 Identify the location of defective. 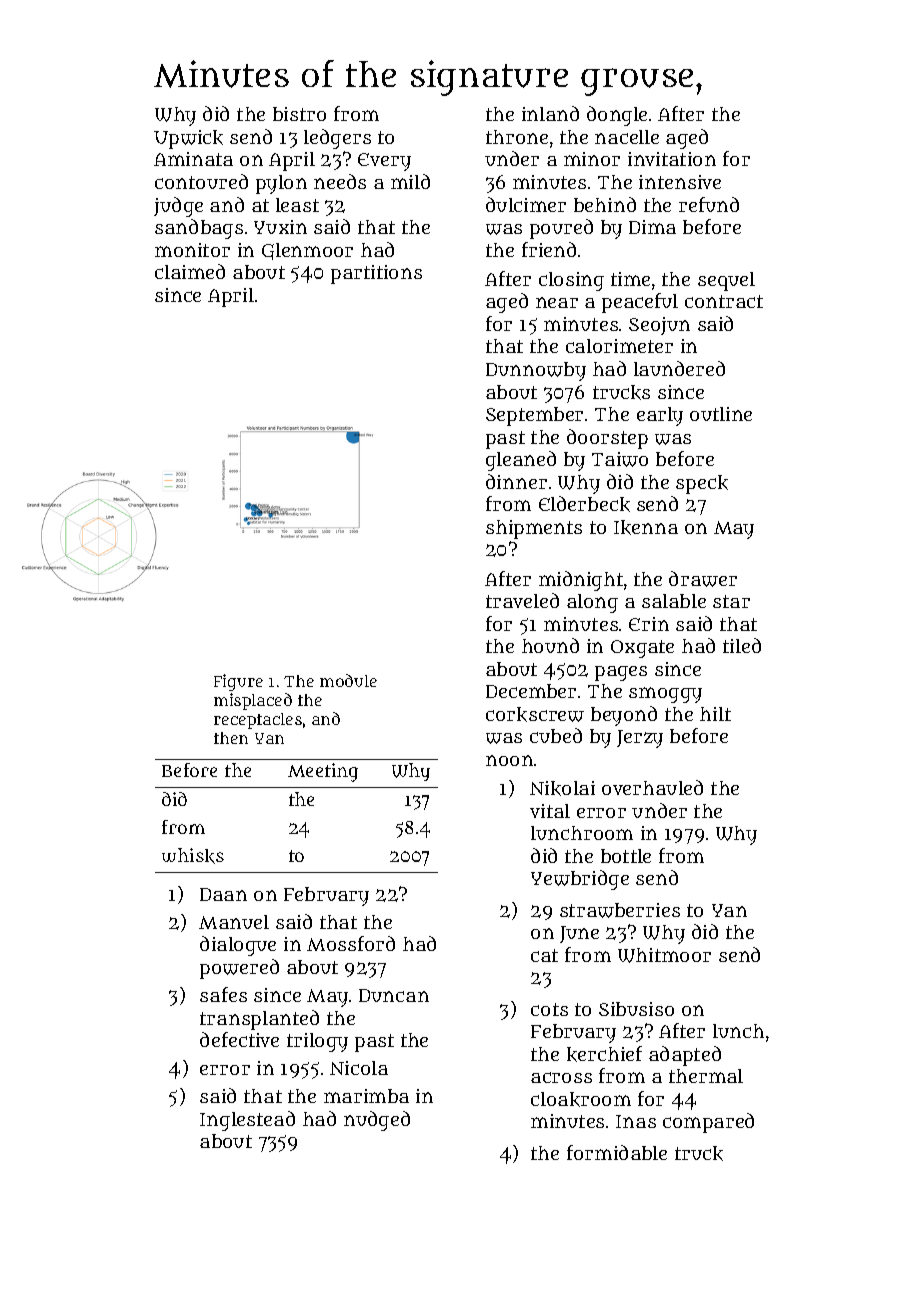
(239, 1039).
